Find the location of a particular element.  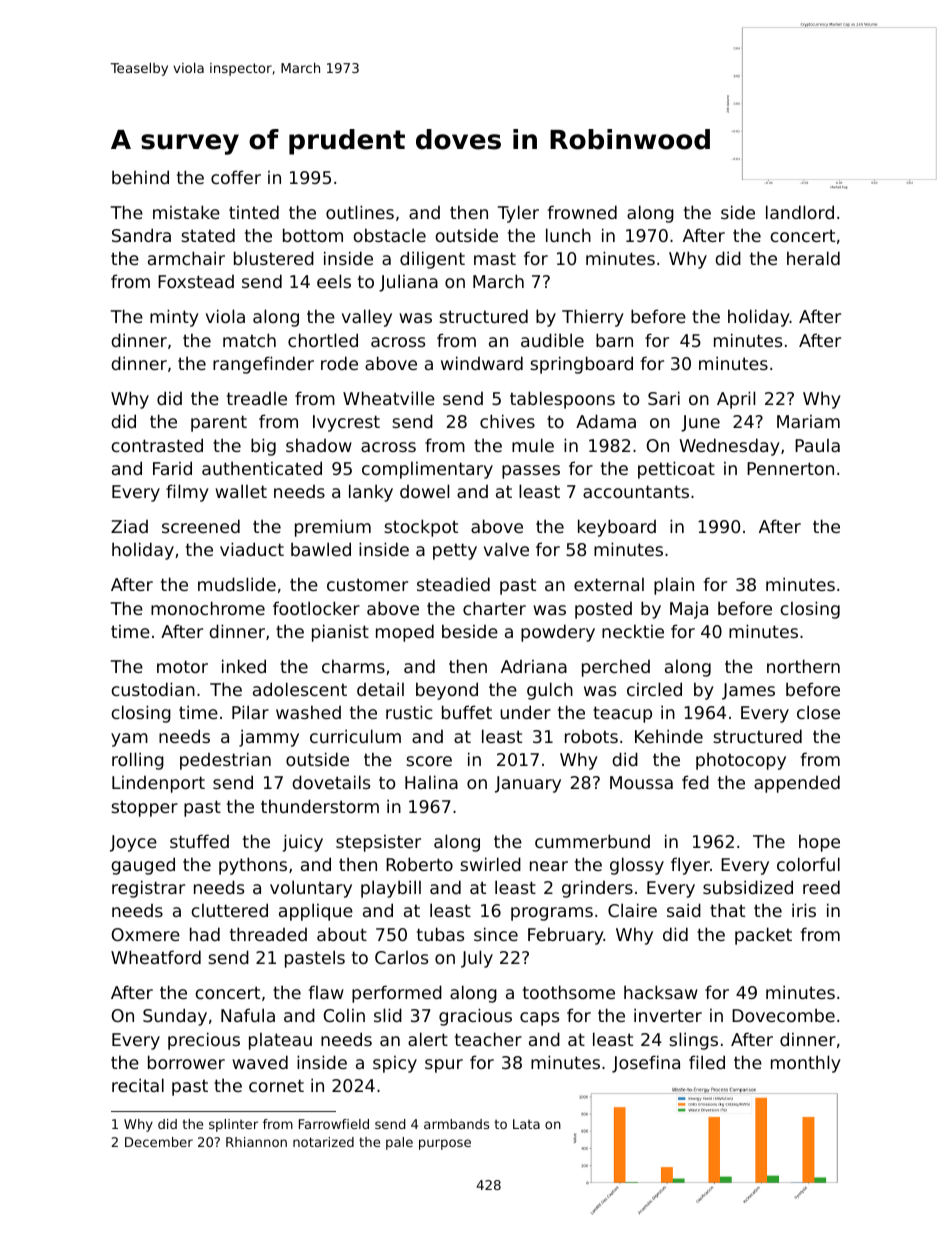

Paula is located at coordinates (817, 445).
